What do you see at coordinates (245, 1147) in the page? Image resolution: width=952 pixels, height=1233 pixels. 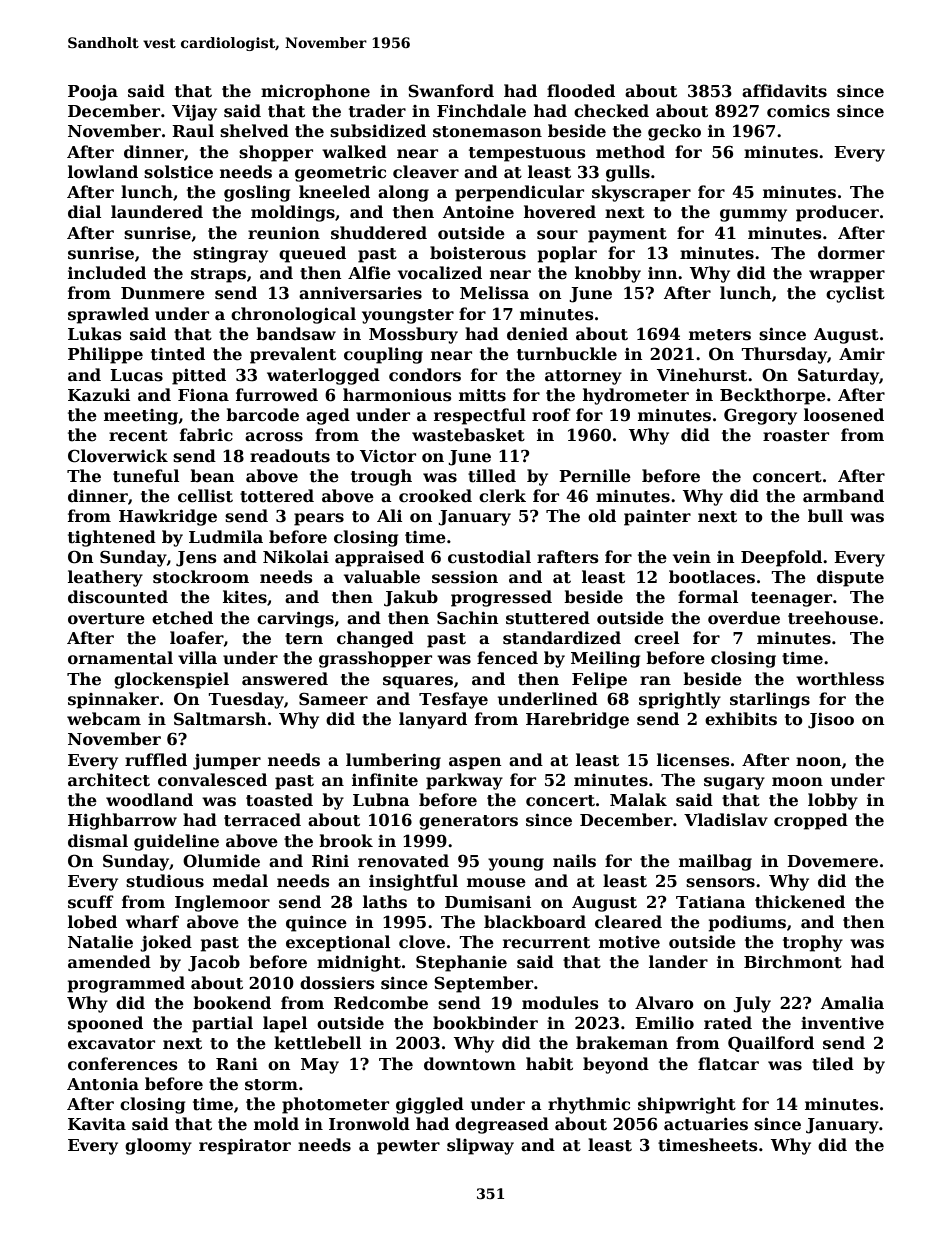 I see `respirator` at bounding box center [245, 1147].
